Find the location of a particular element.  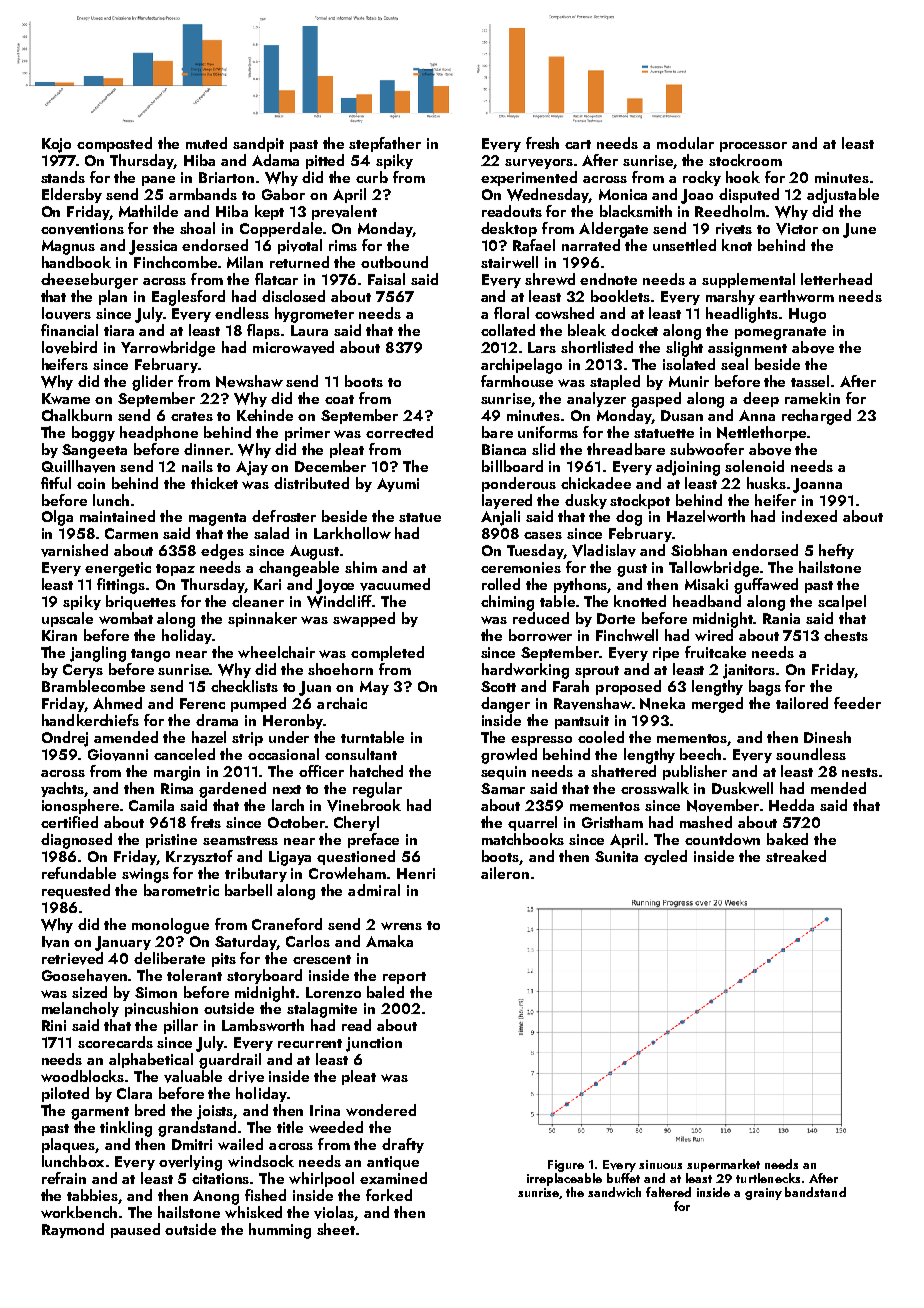

adjoining is located at coordinates (688, 468).
